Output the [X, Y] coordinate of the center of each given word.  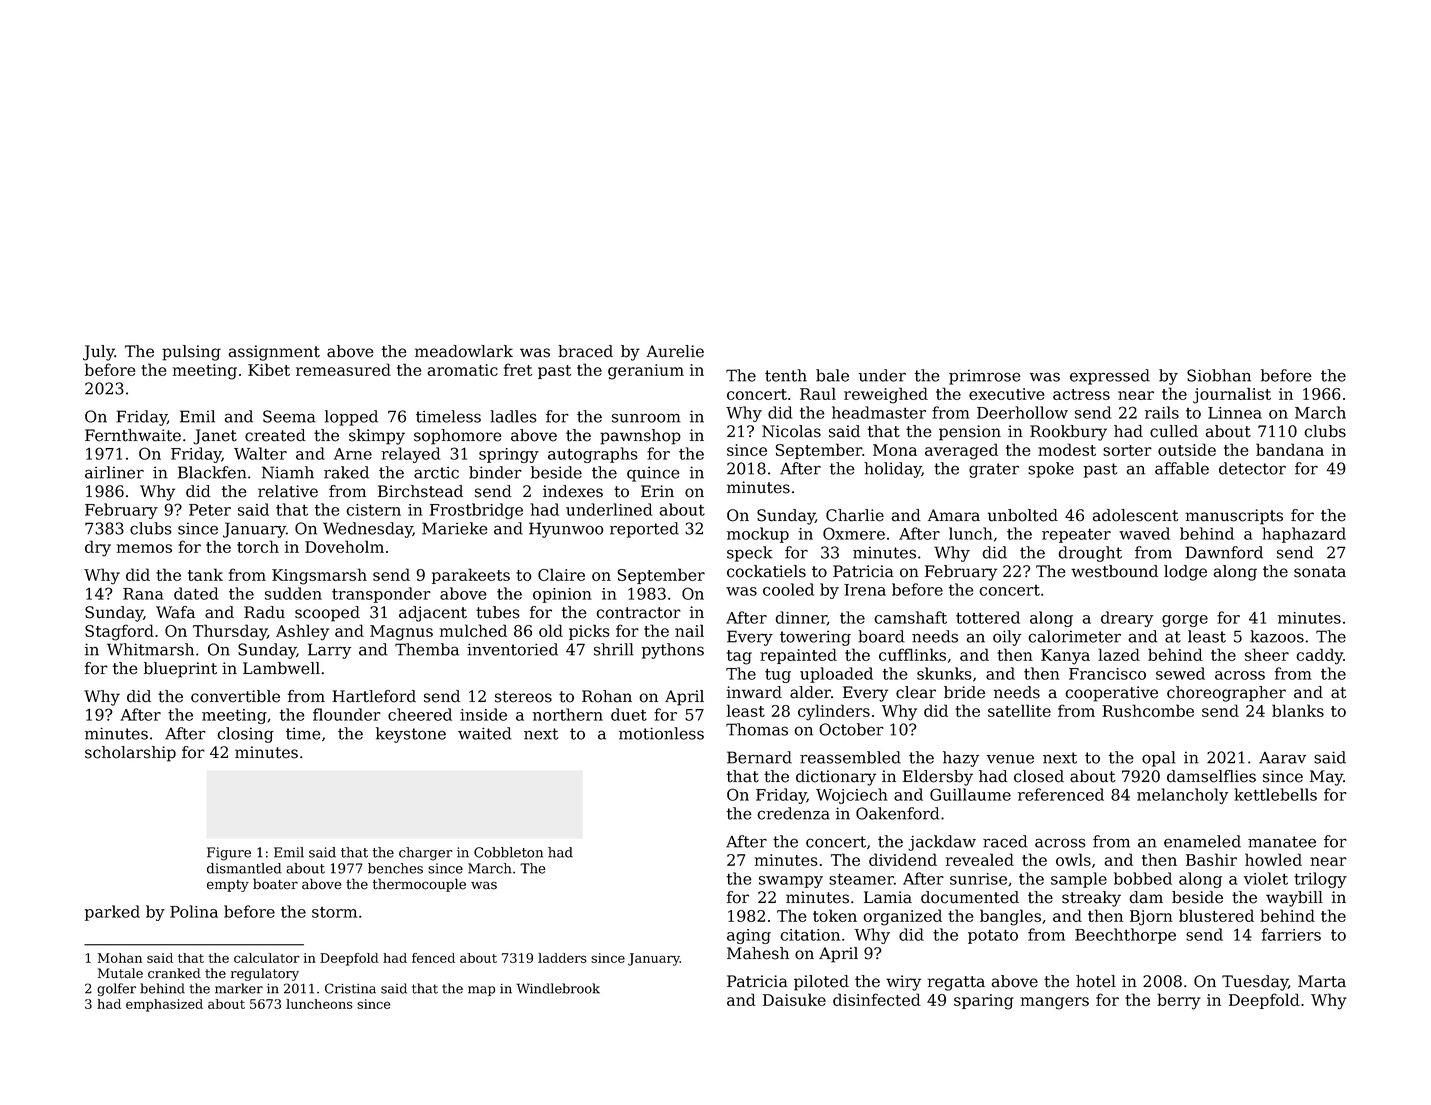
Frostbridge [476, 511]
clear [916, 692]
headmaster [879, 412]
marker [239, 988]
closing [245, 735]
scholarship [130, 754]
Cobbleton [508, 852]
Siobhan [1219, 375]
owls [1073, 859]
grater [994, 470]
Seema [289, 416]
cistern [373, 510]
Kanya [1065, 657]
